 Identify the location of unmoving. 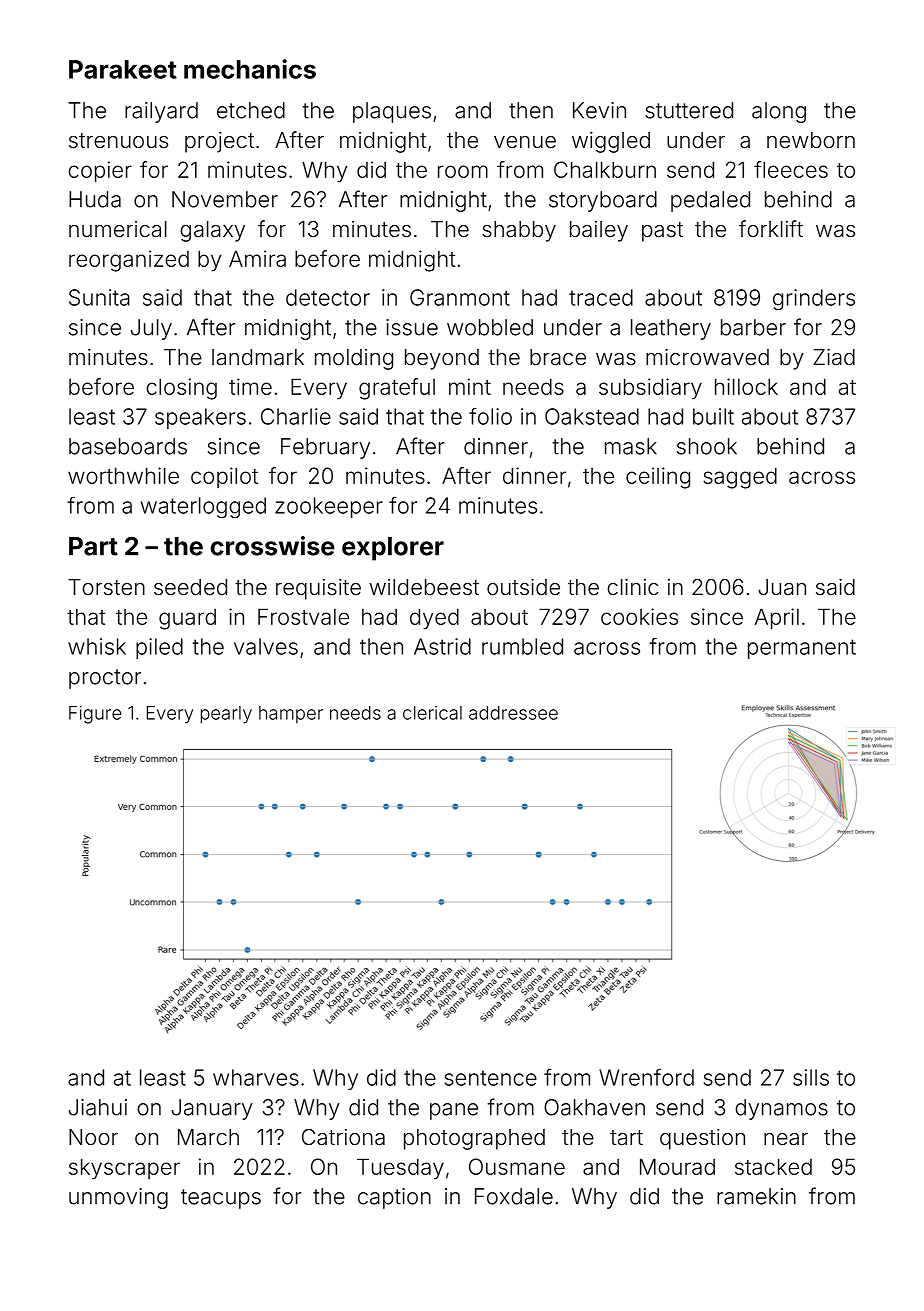
(118, 1198).
